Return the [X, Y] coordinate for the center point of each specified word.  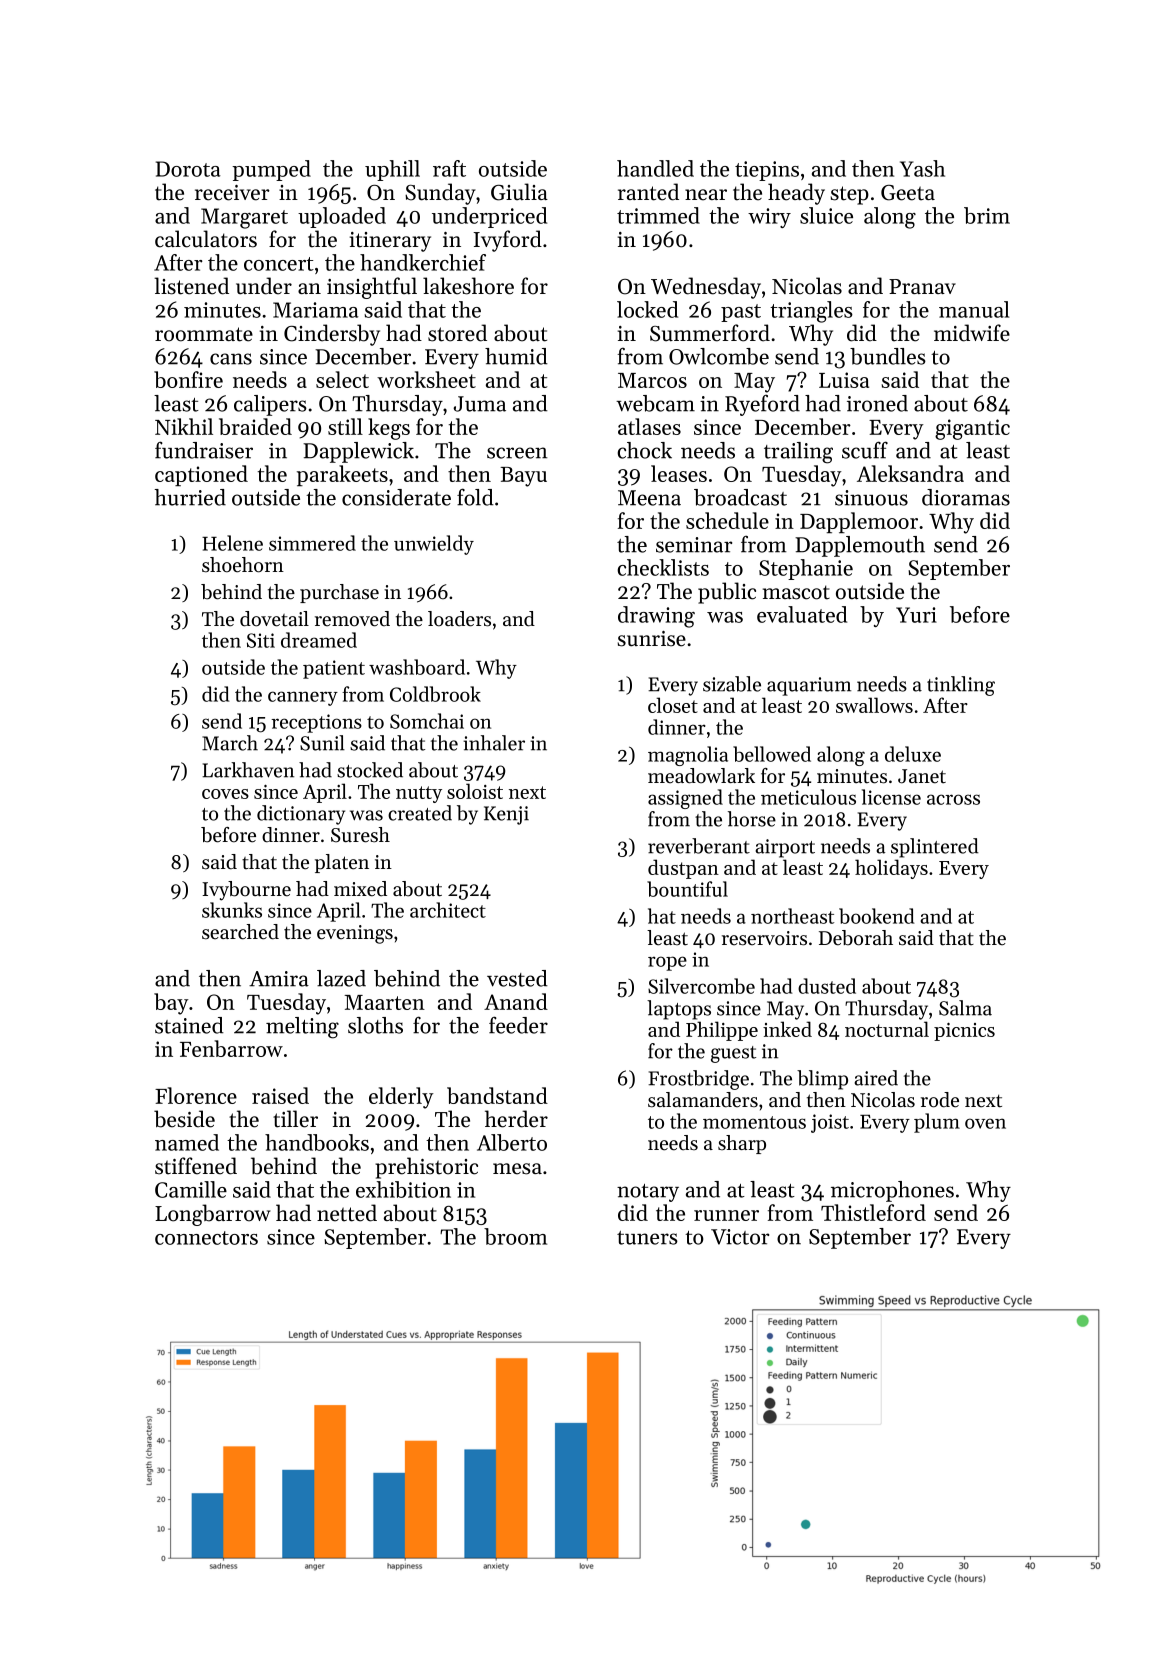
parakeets [342, 475]
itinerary [390, 242]
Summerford [710, 333]
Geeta [908, 193]
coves [225, 794]
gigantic [972, 429]
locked [647, 309]
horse [752, 819]
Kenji [506, 815]
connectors [206, 1238]
